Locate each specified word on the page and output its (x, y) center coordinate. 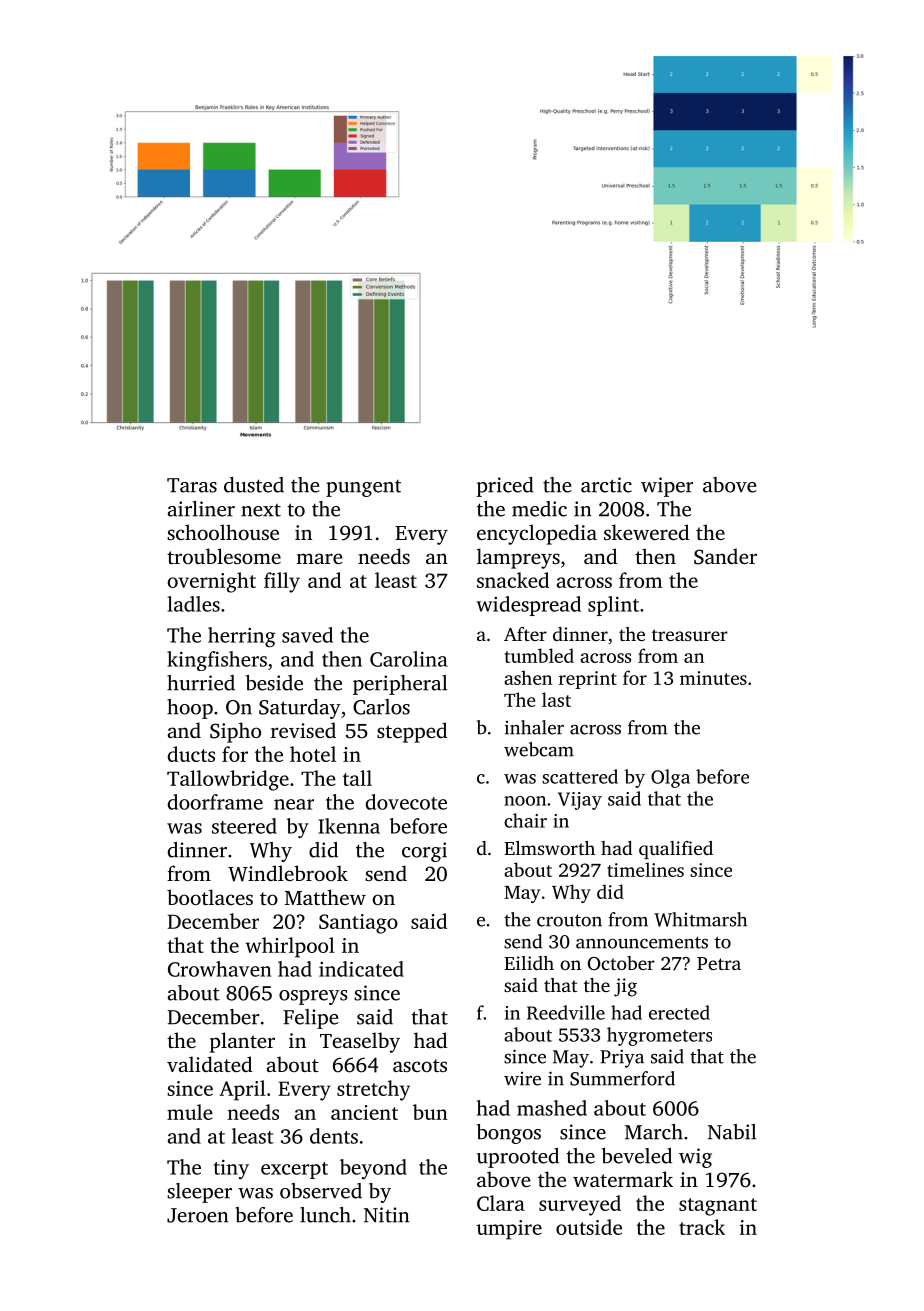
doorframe (215, 802)
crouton (569, 920)
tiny (231, 1169)
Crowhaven (219, 969)
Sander (725, 556)
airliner (201, 509)
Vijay (580, 801)
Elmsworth (549, 848)
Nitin (387, 1215)
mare (319, 558)
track (702, 1227)
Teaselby (360, 1042)
